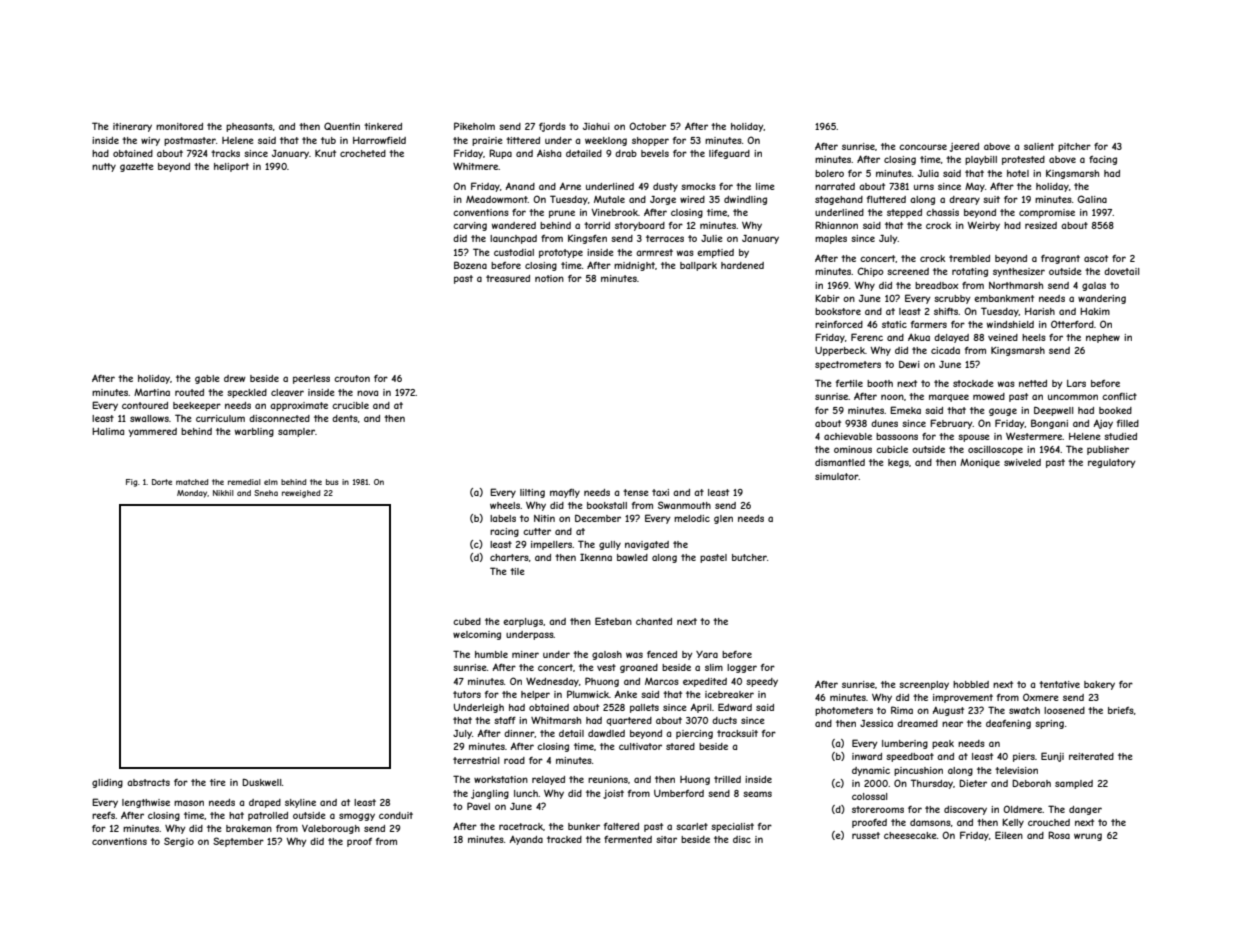 The width and height of the image is (1233, 952). Describe the element at coordinates (951, 424) in the image. I see `February` at that location.
